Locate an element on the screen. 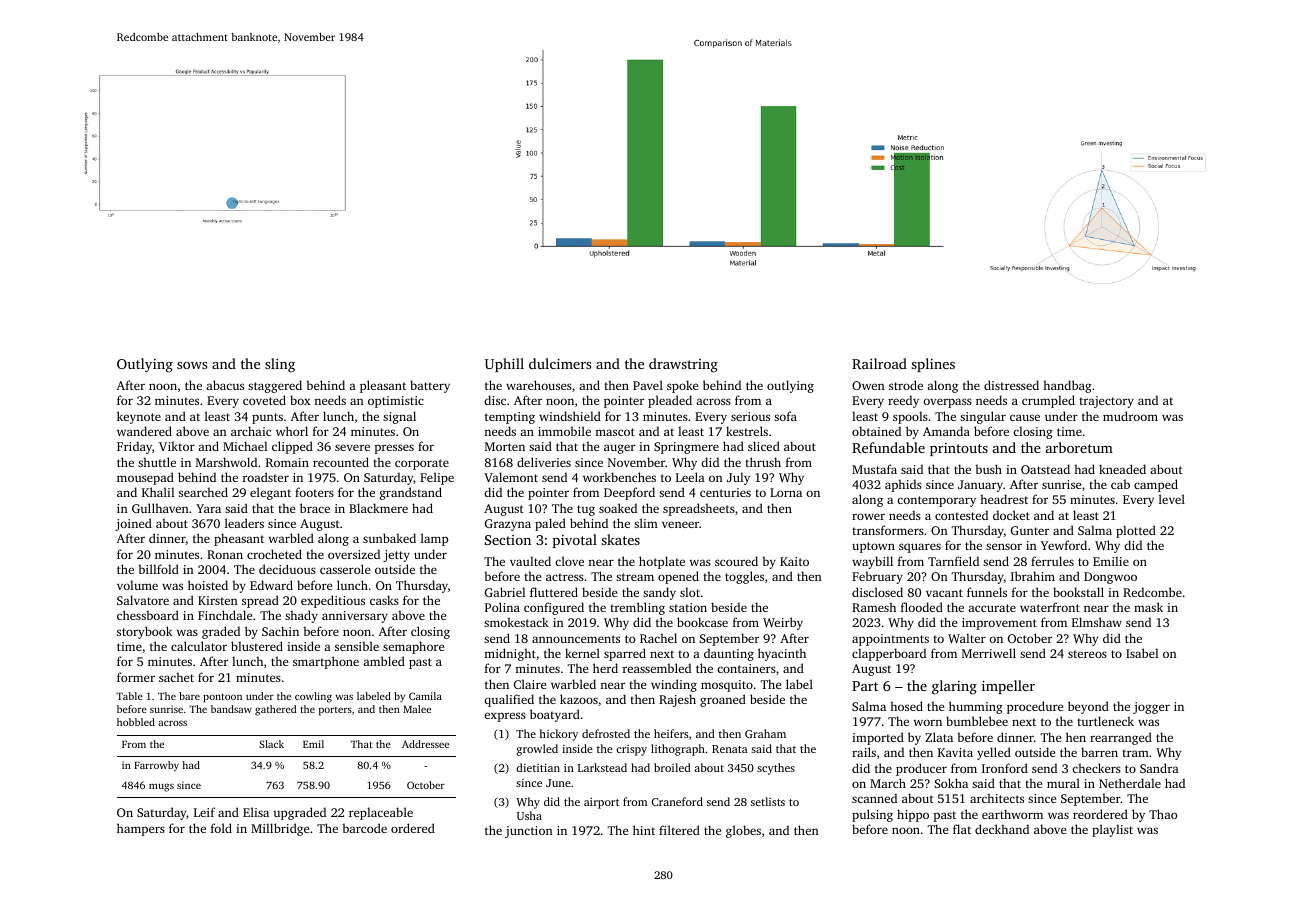 The height and width of the screenshot is (924, 1308). hampers is located at coordinates (141, 829).
